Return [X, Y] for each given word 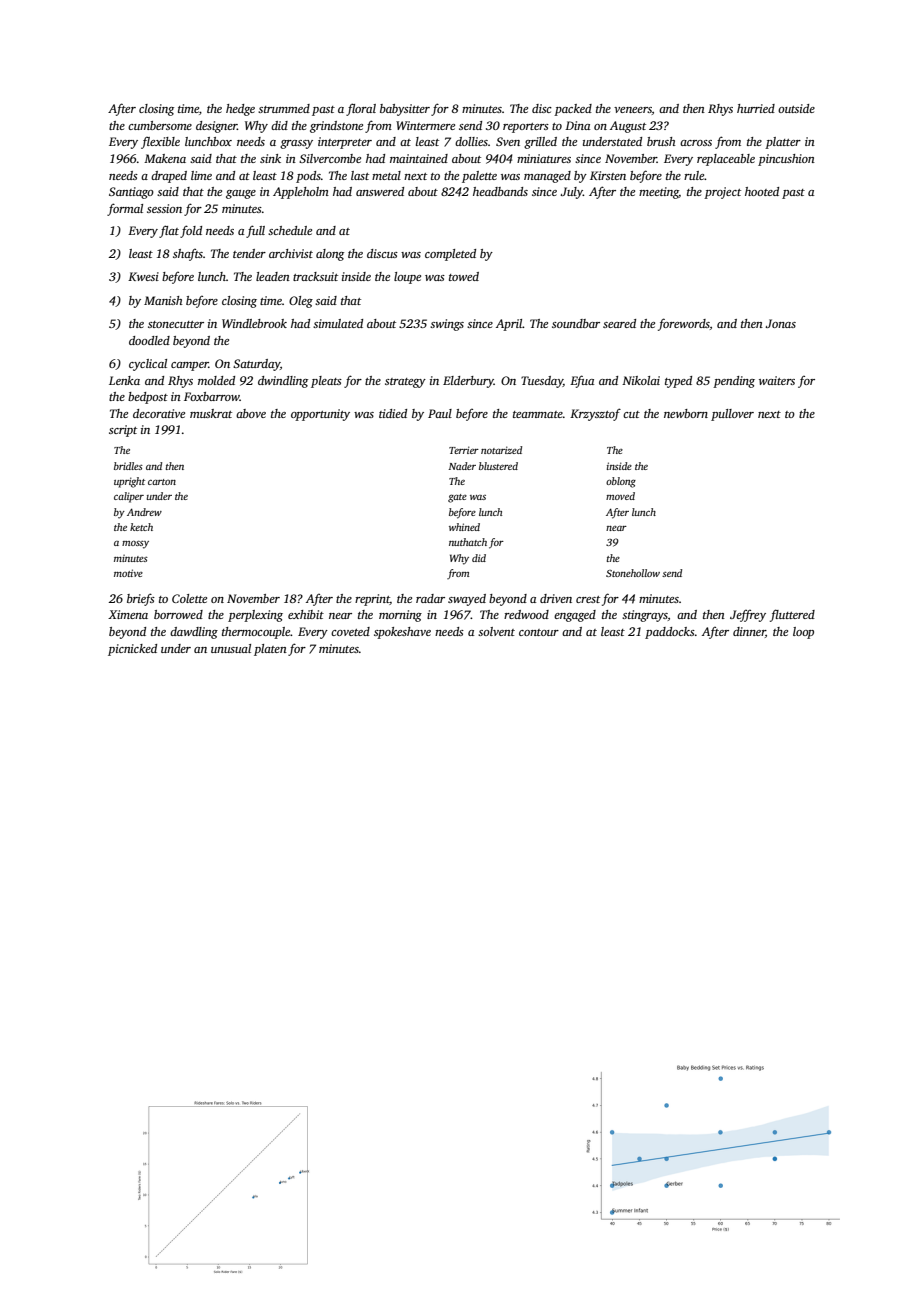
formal [125, 209]
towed [464, 276]
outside [796, 108]
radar [430, 598]
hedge [240, 110]
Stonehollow [633, 573]
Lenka [124, 380]
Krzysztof [595, 414]
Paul [440, 413]
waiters [777, 380]
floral [361, 109]
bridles [128, 466]
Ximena [128, 614]
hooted [762, 191]
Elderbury [468, 382]
